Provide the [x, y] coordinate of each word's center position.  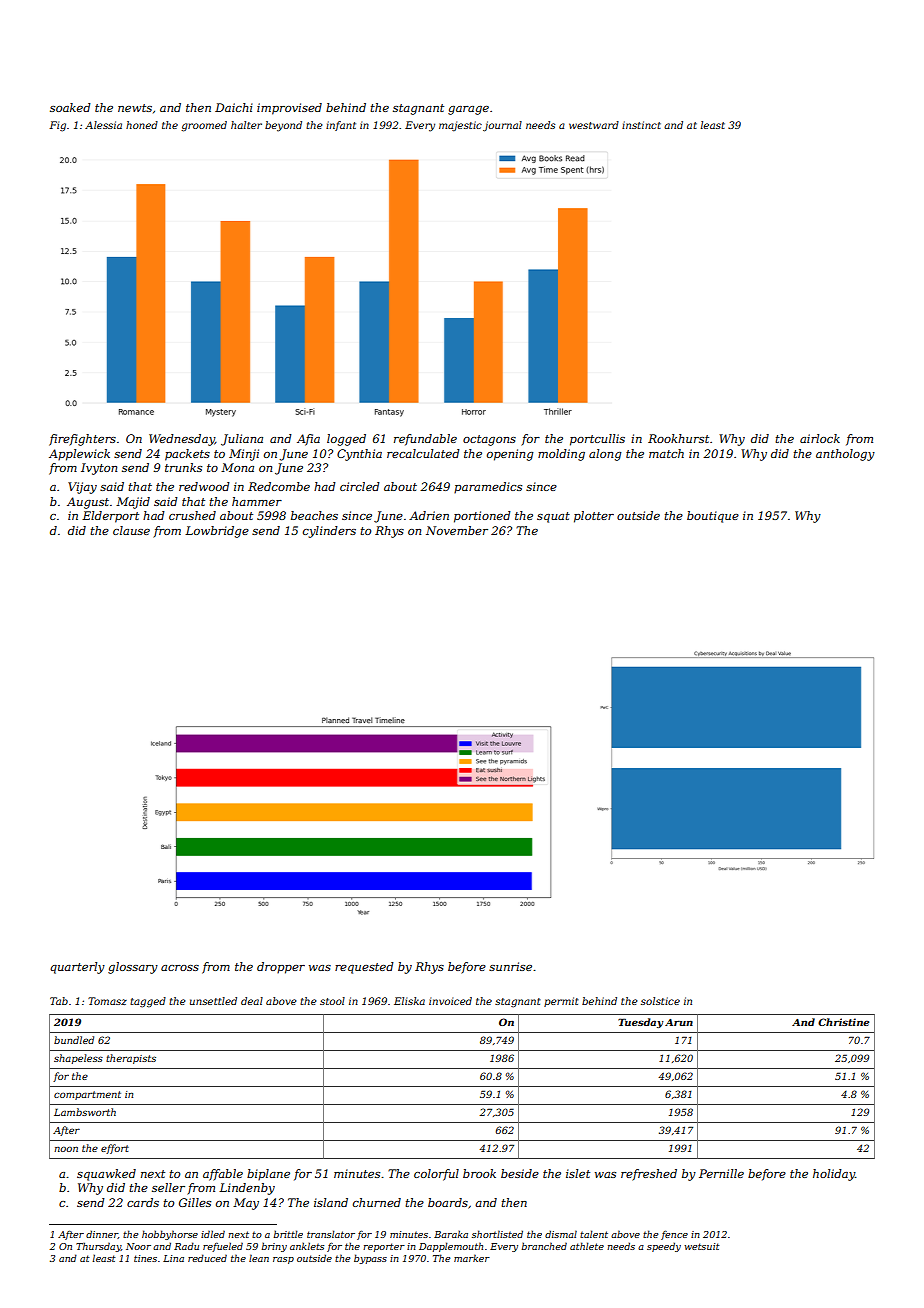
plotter [594, 517]
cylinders [329, 532]
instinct [641, 125]
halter [246, 125]
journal [502, 126]
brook [479, 1173]
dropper [281, 968]
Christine [843, 1022]
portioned [482, 517]
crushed [192, 515]
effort [115, 1149]
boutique [713, 517]
